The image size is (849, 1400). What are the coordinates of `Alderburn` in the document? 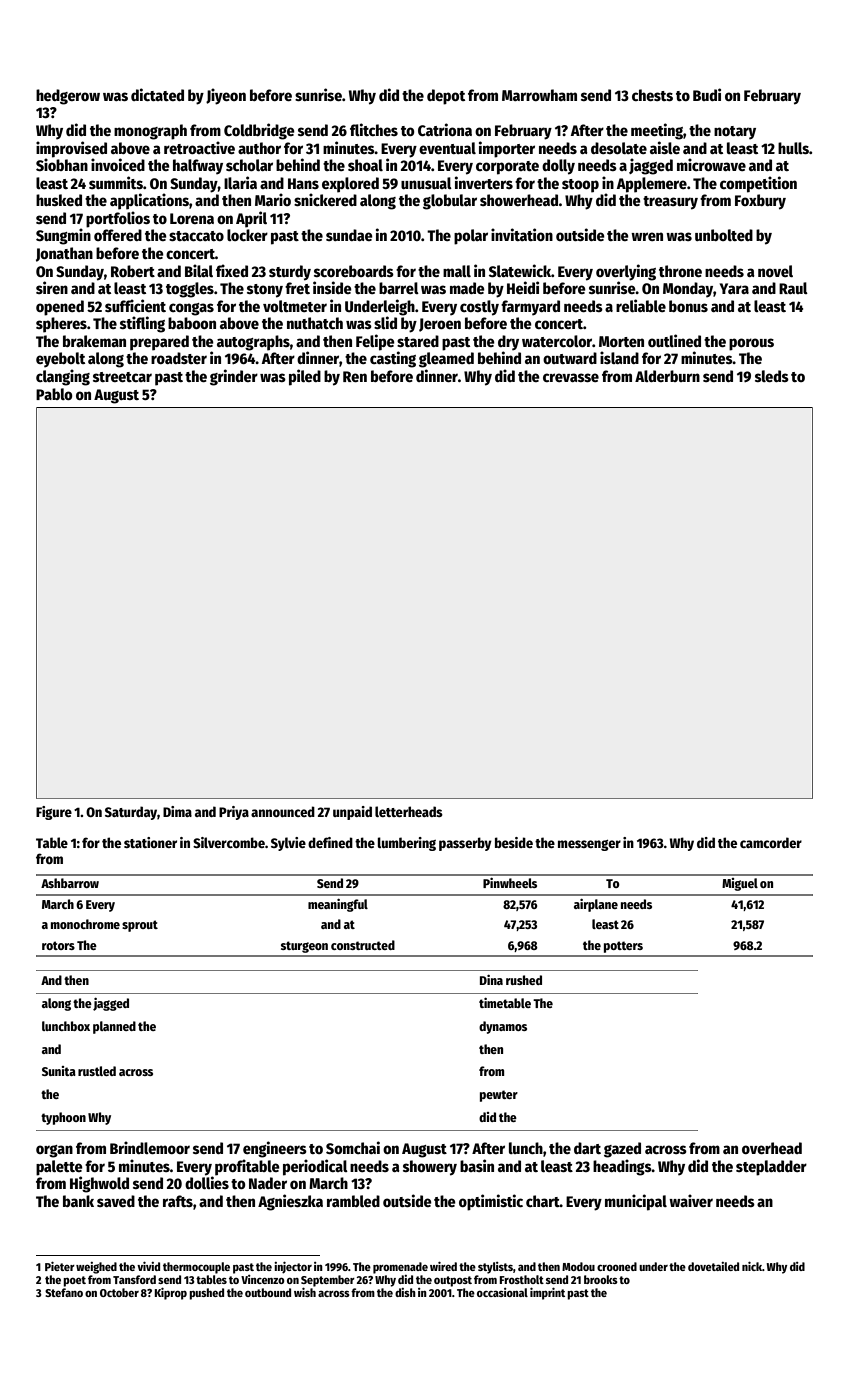 It's located at (667, 376).
